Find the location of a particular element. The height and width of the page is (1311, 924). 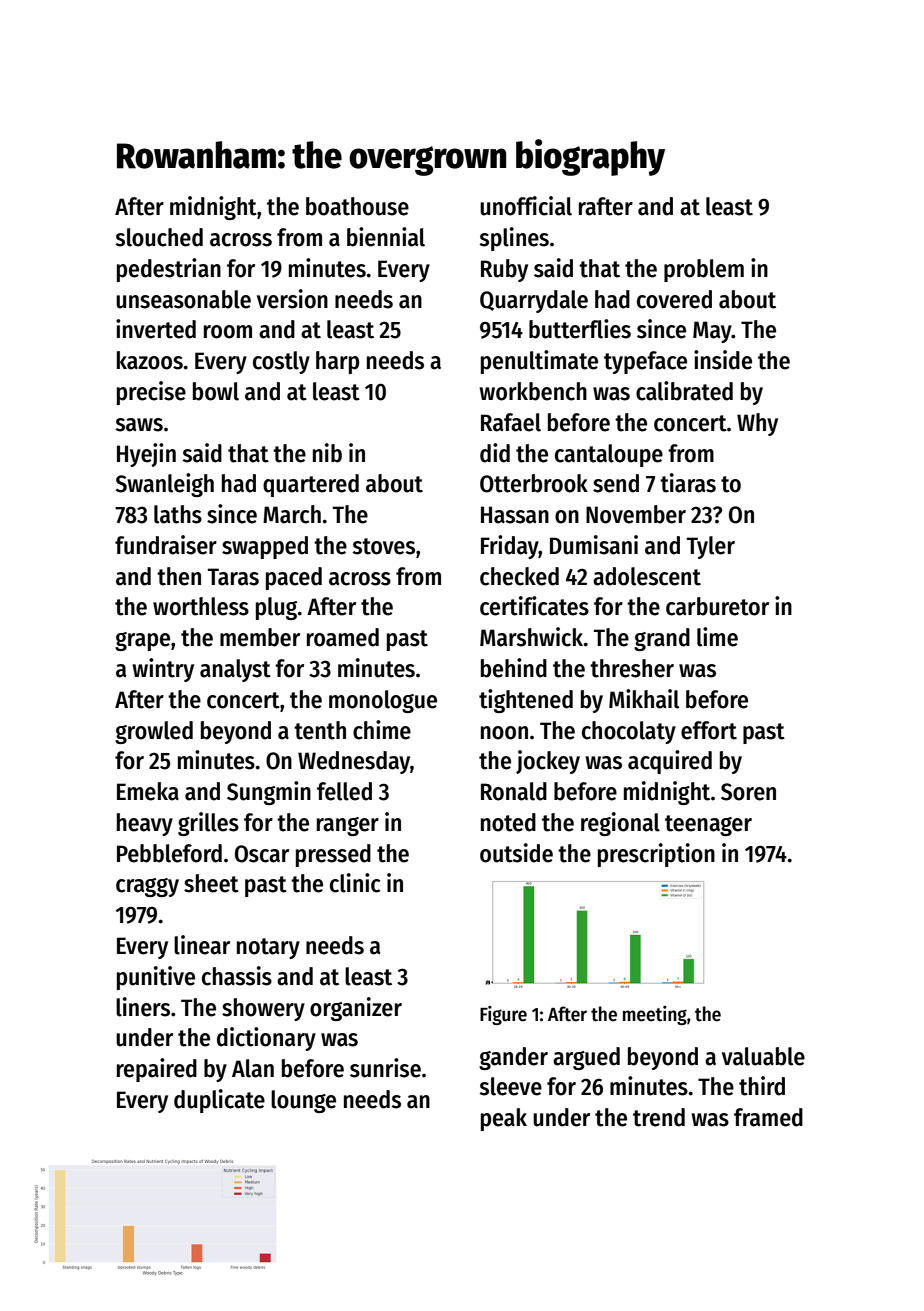

precise is located at coordinates (151, 393).
